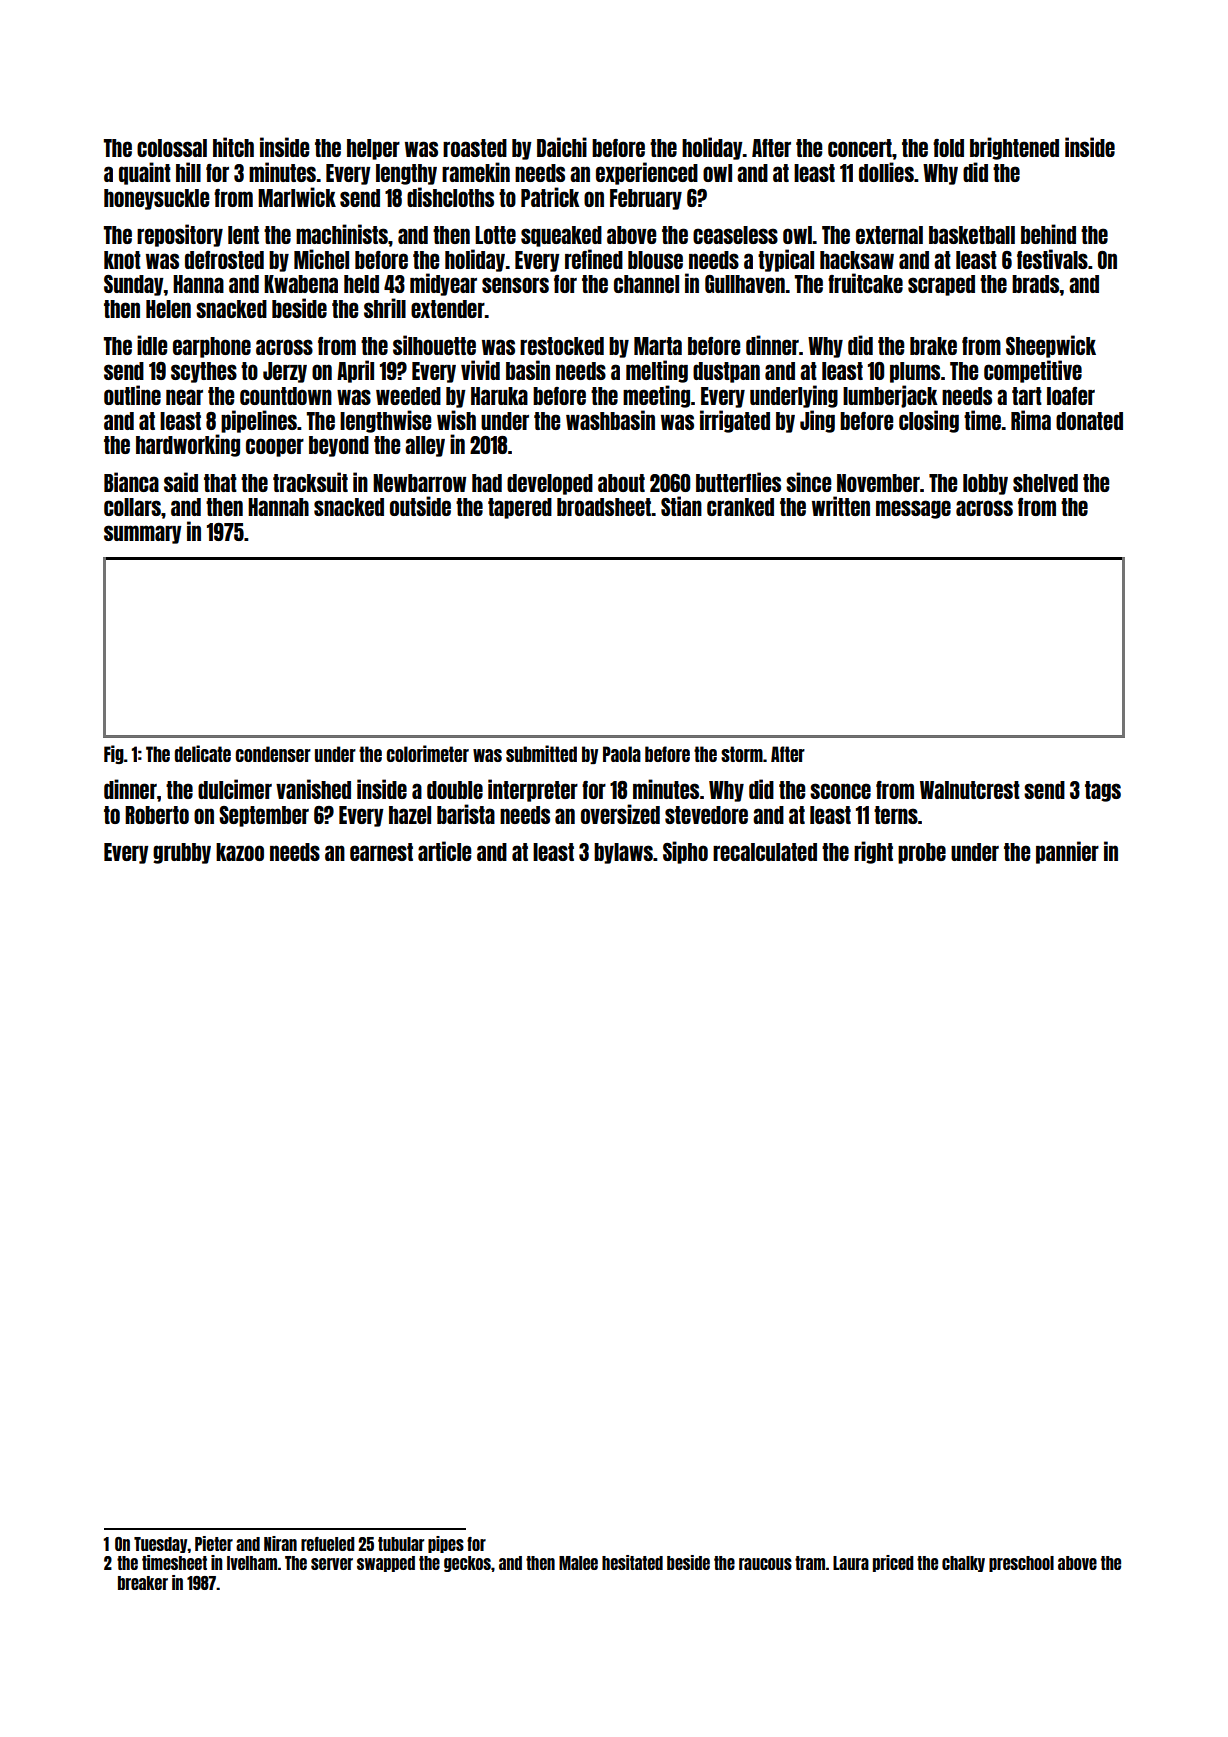  What do you see at coordinates (157, 815) in the image?
I see `Roberto` at bounding box center [157, 815].
